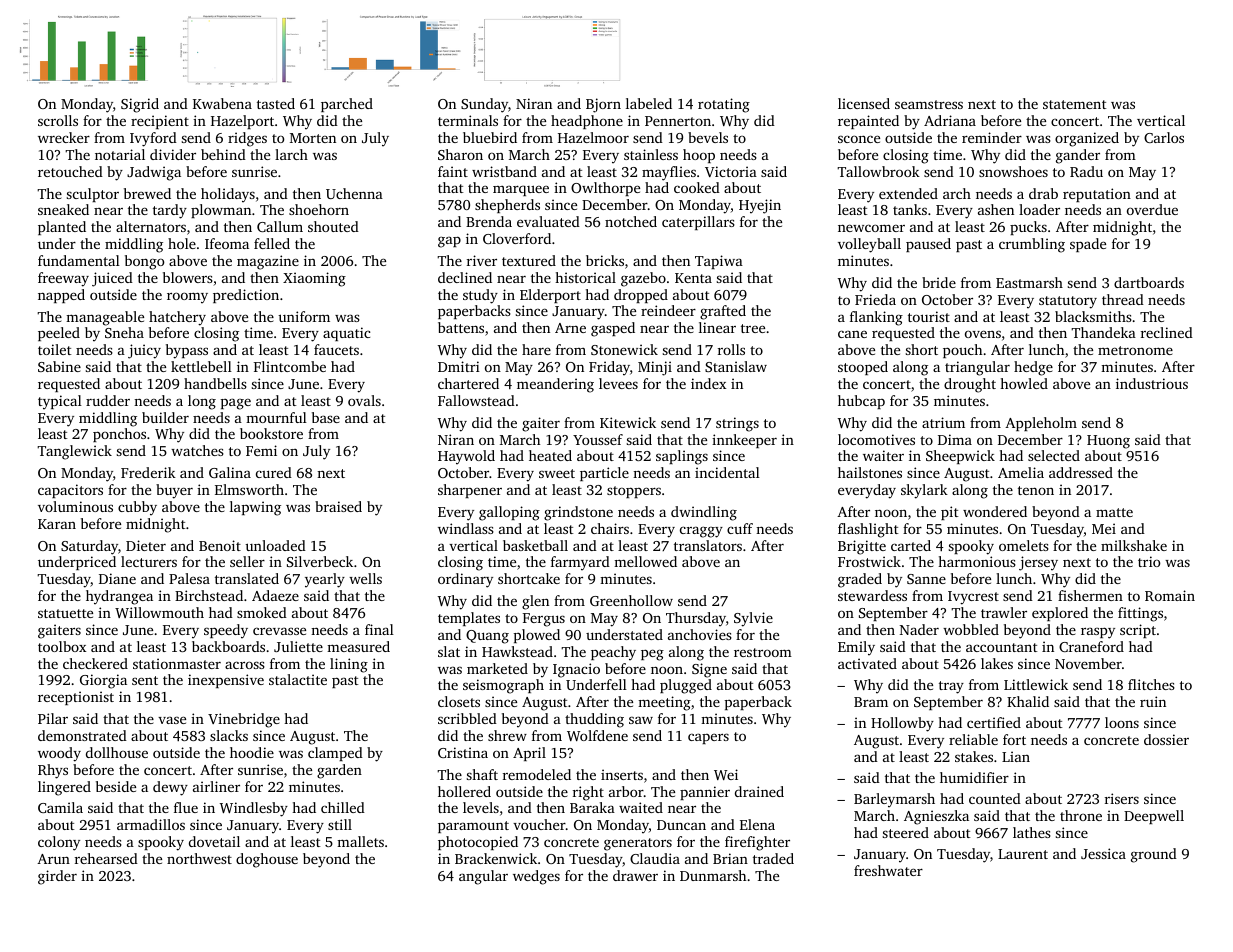 The height and width of the page is (952, 1233). What do you see at coordinates (504, 171) in the page?
I see `wristband` at bounding box center [504, 171].
